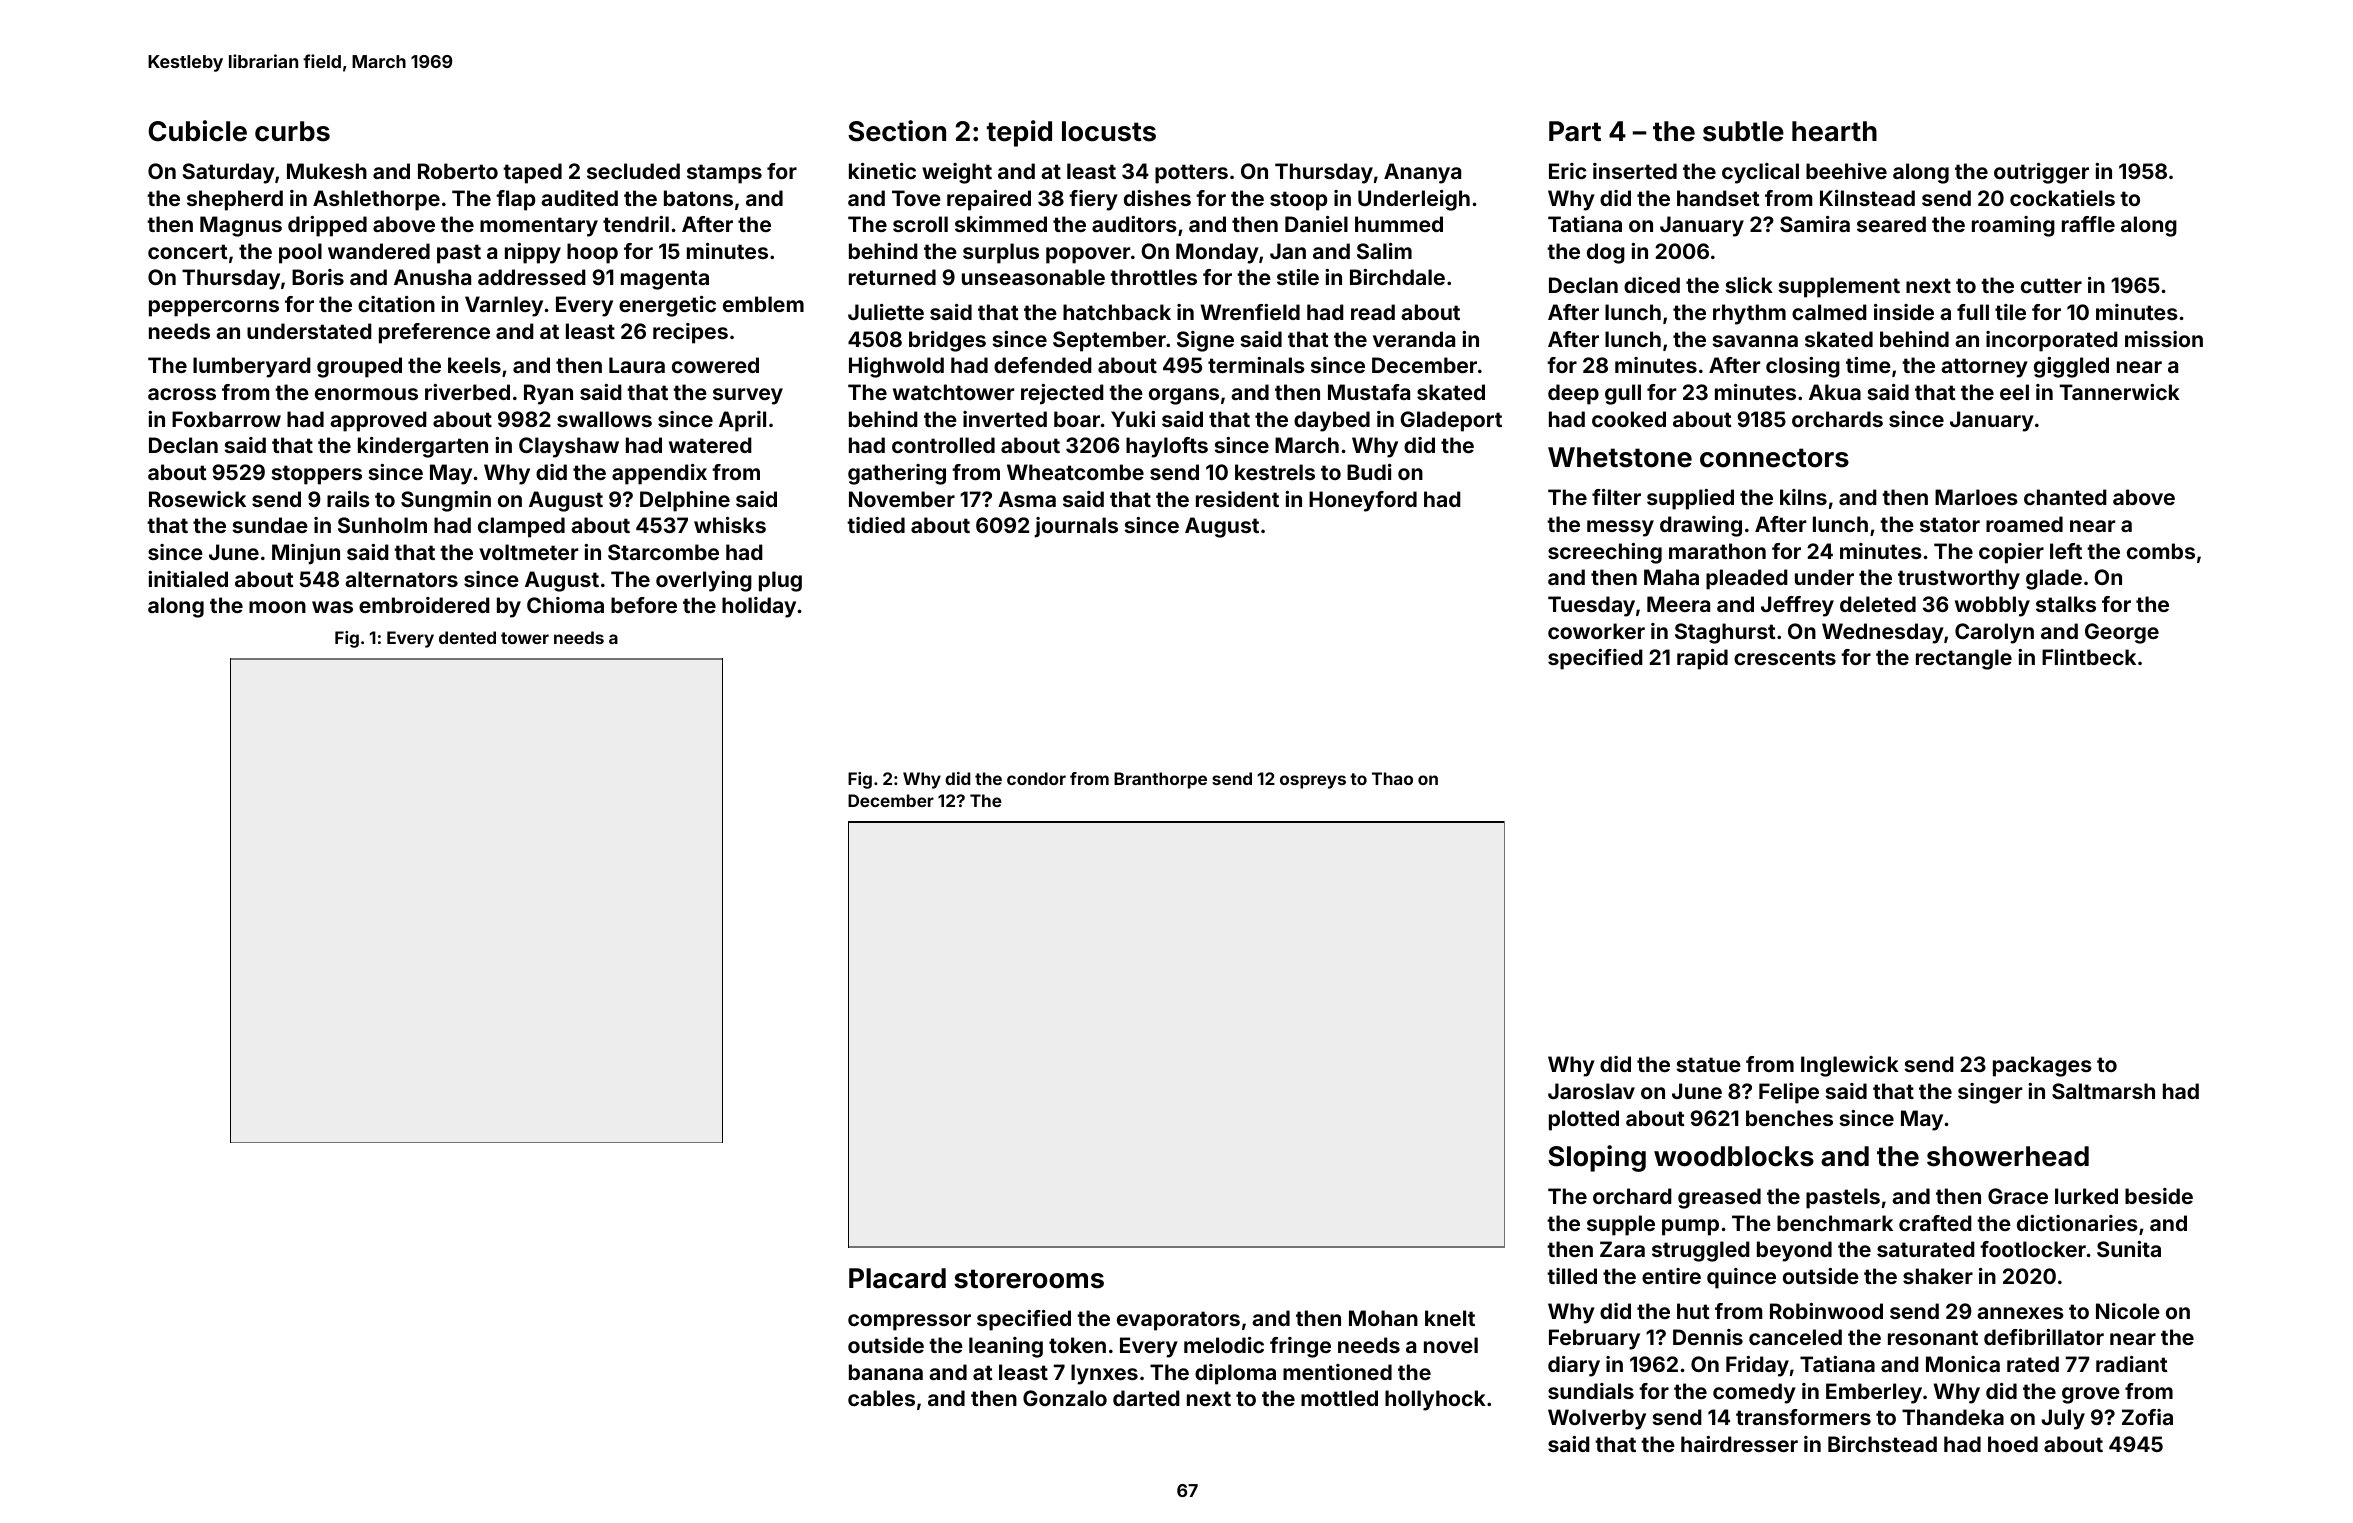  I want to click on roaming, so click(2013, 226).
